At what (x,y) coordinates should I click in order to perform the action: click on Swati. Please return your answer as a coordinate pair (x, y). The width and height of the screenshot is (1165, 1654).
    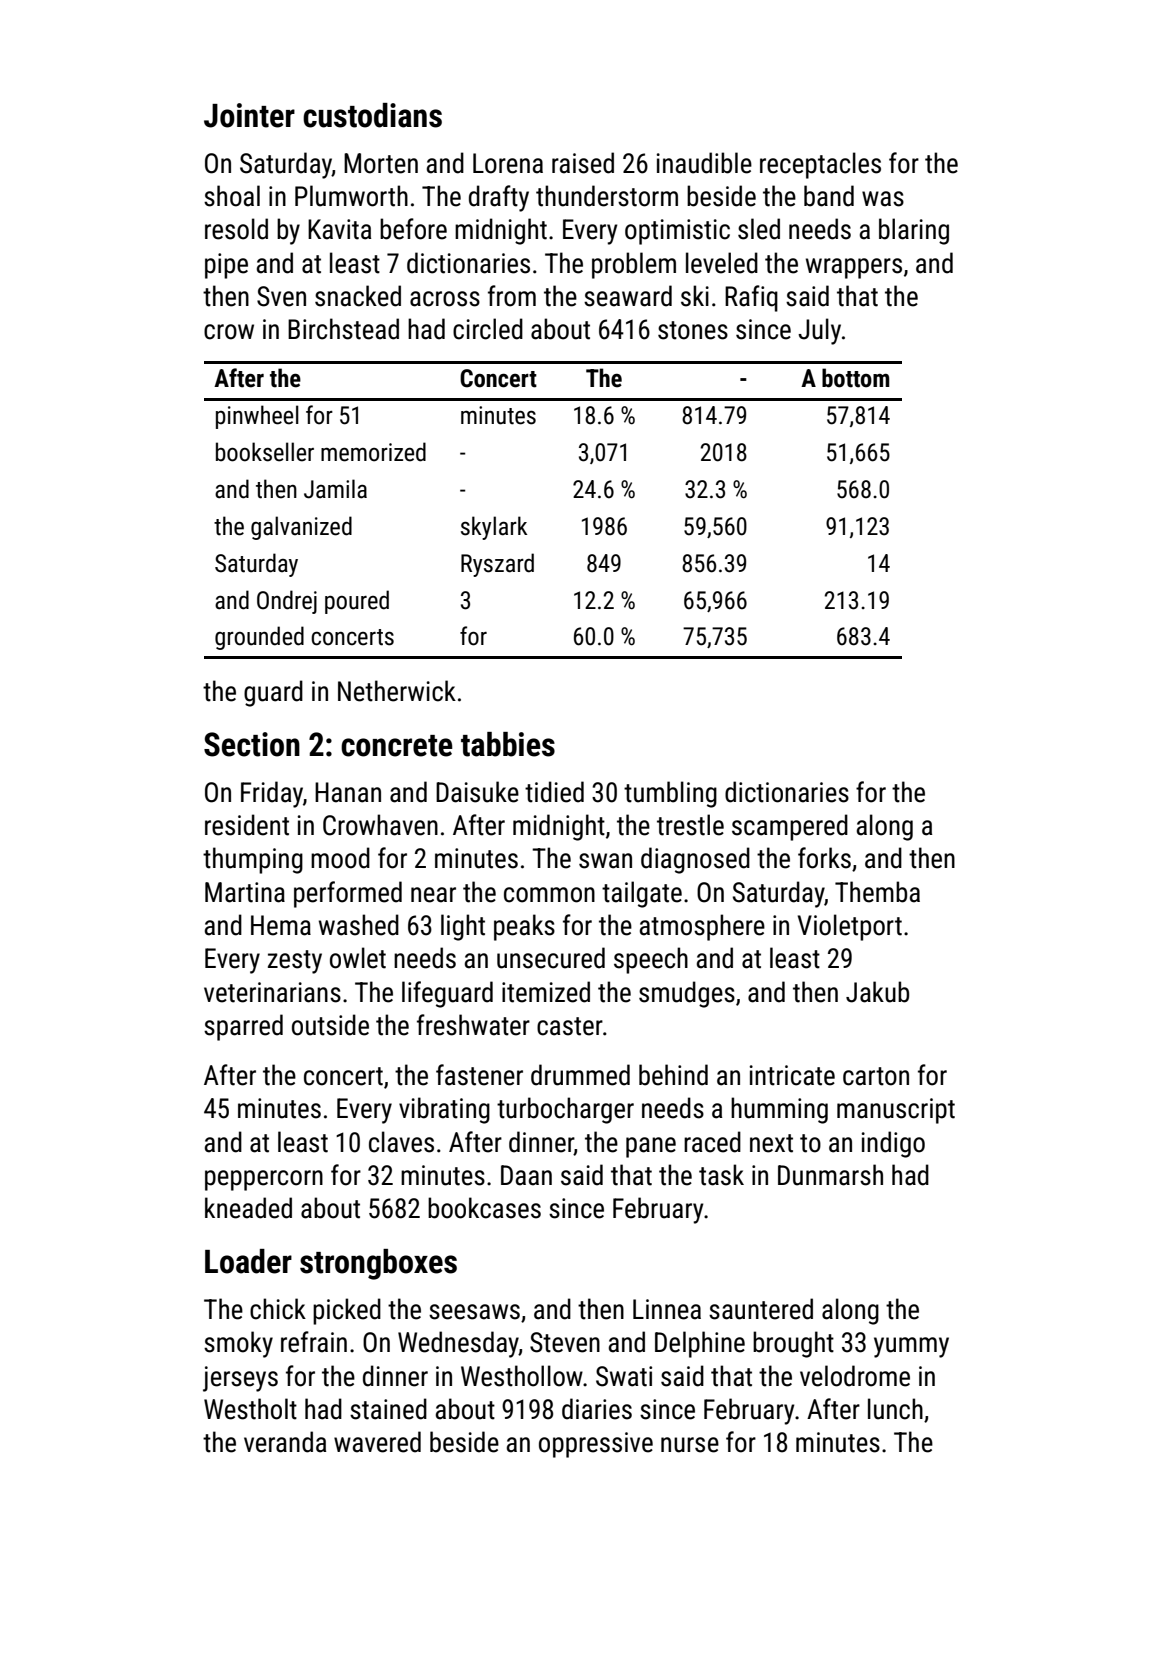
    Looking at the image, I should click on (624, 1376).
